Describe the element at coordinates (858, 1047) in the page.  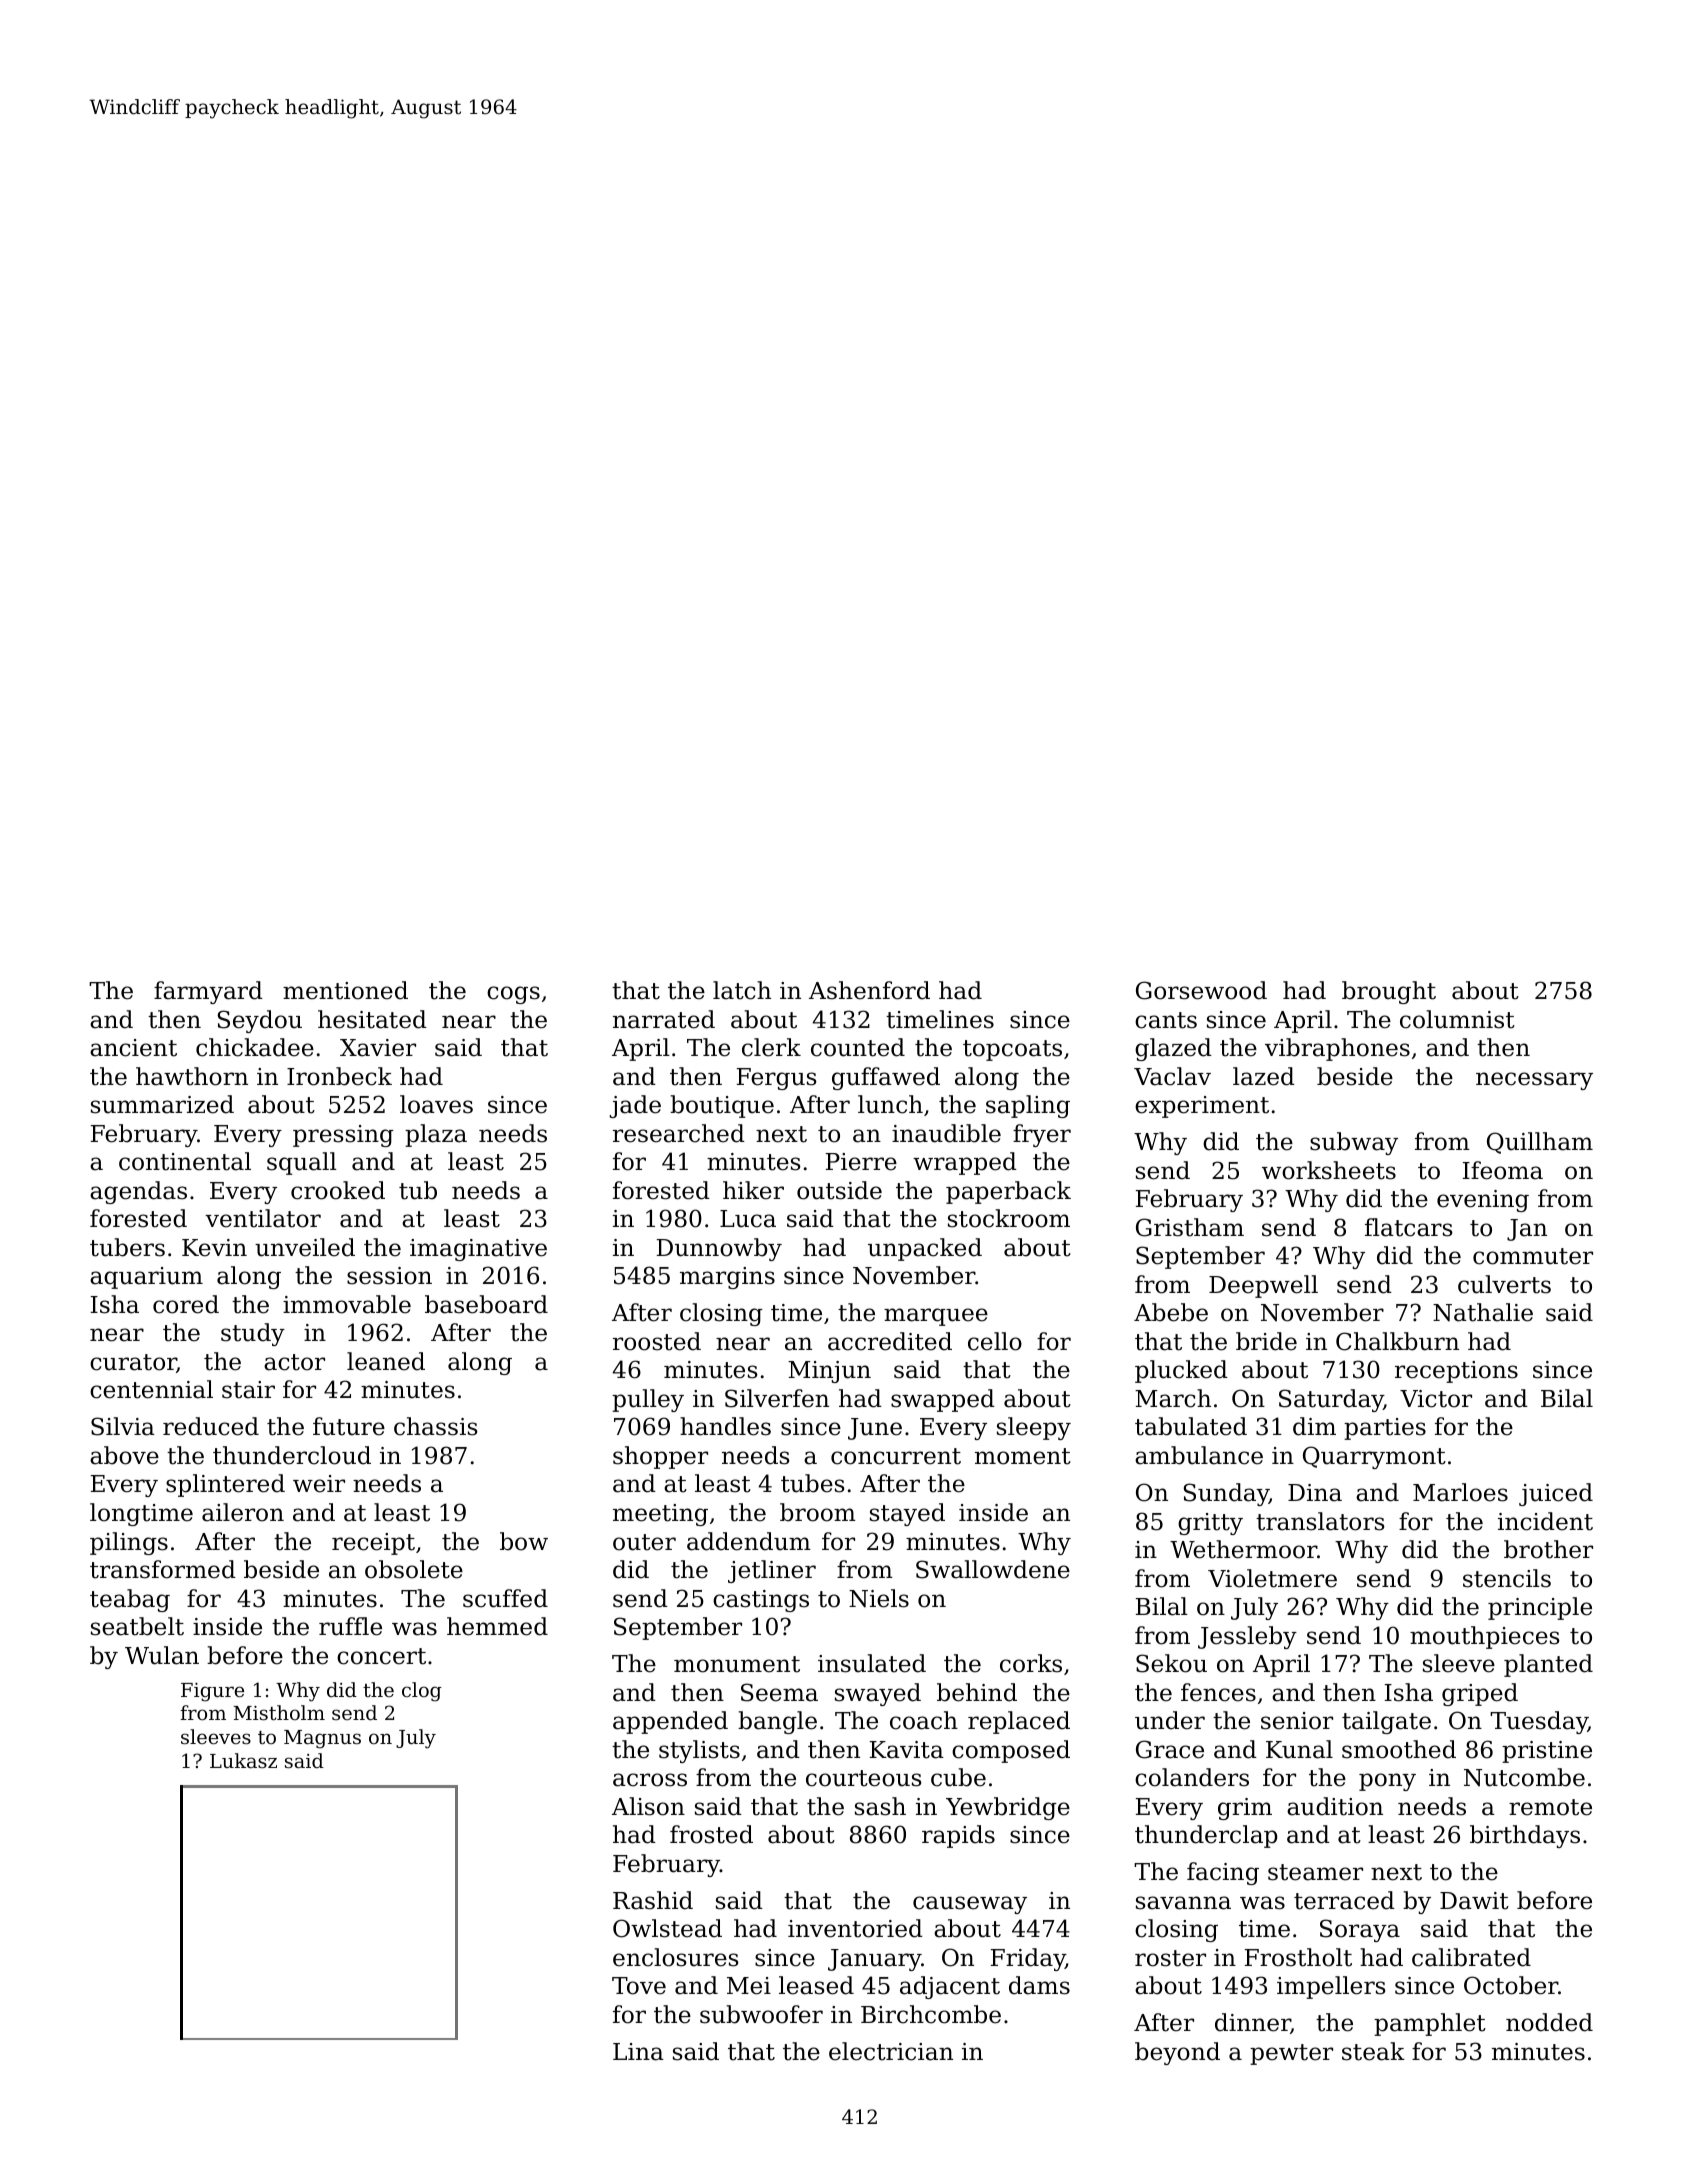
I see `counted` at that location.
